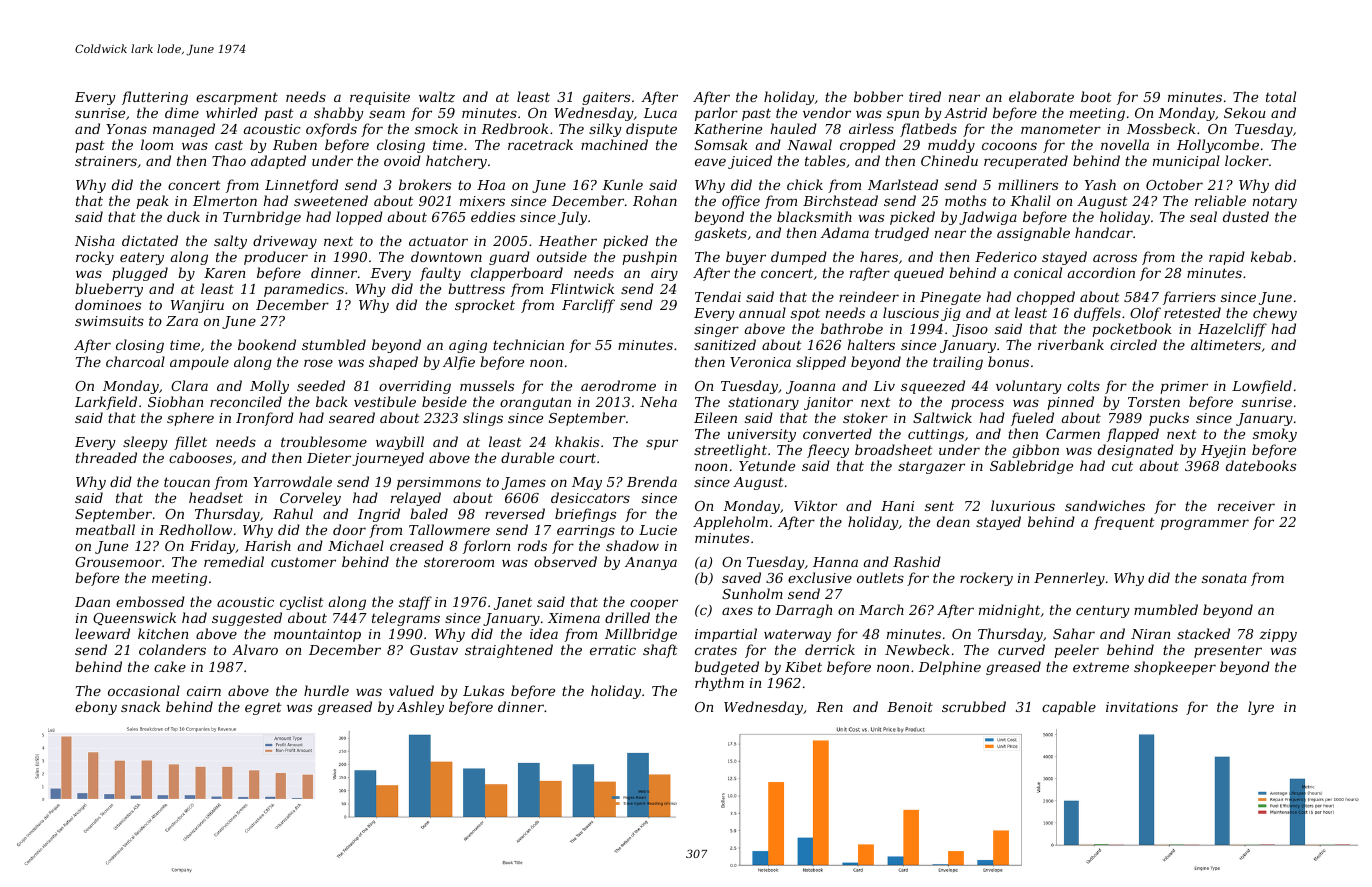 Image resolution: width=1372 pixels, height=887 pixels. Describe the element at coordinates (652, 481) in the screenshot. I see `Brenda` at that location.
